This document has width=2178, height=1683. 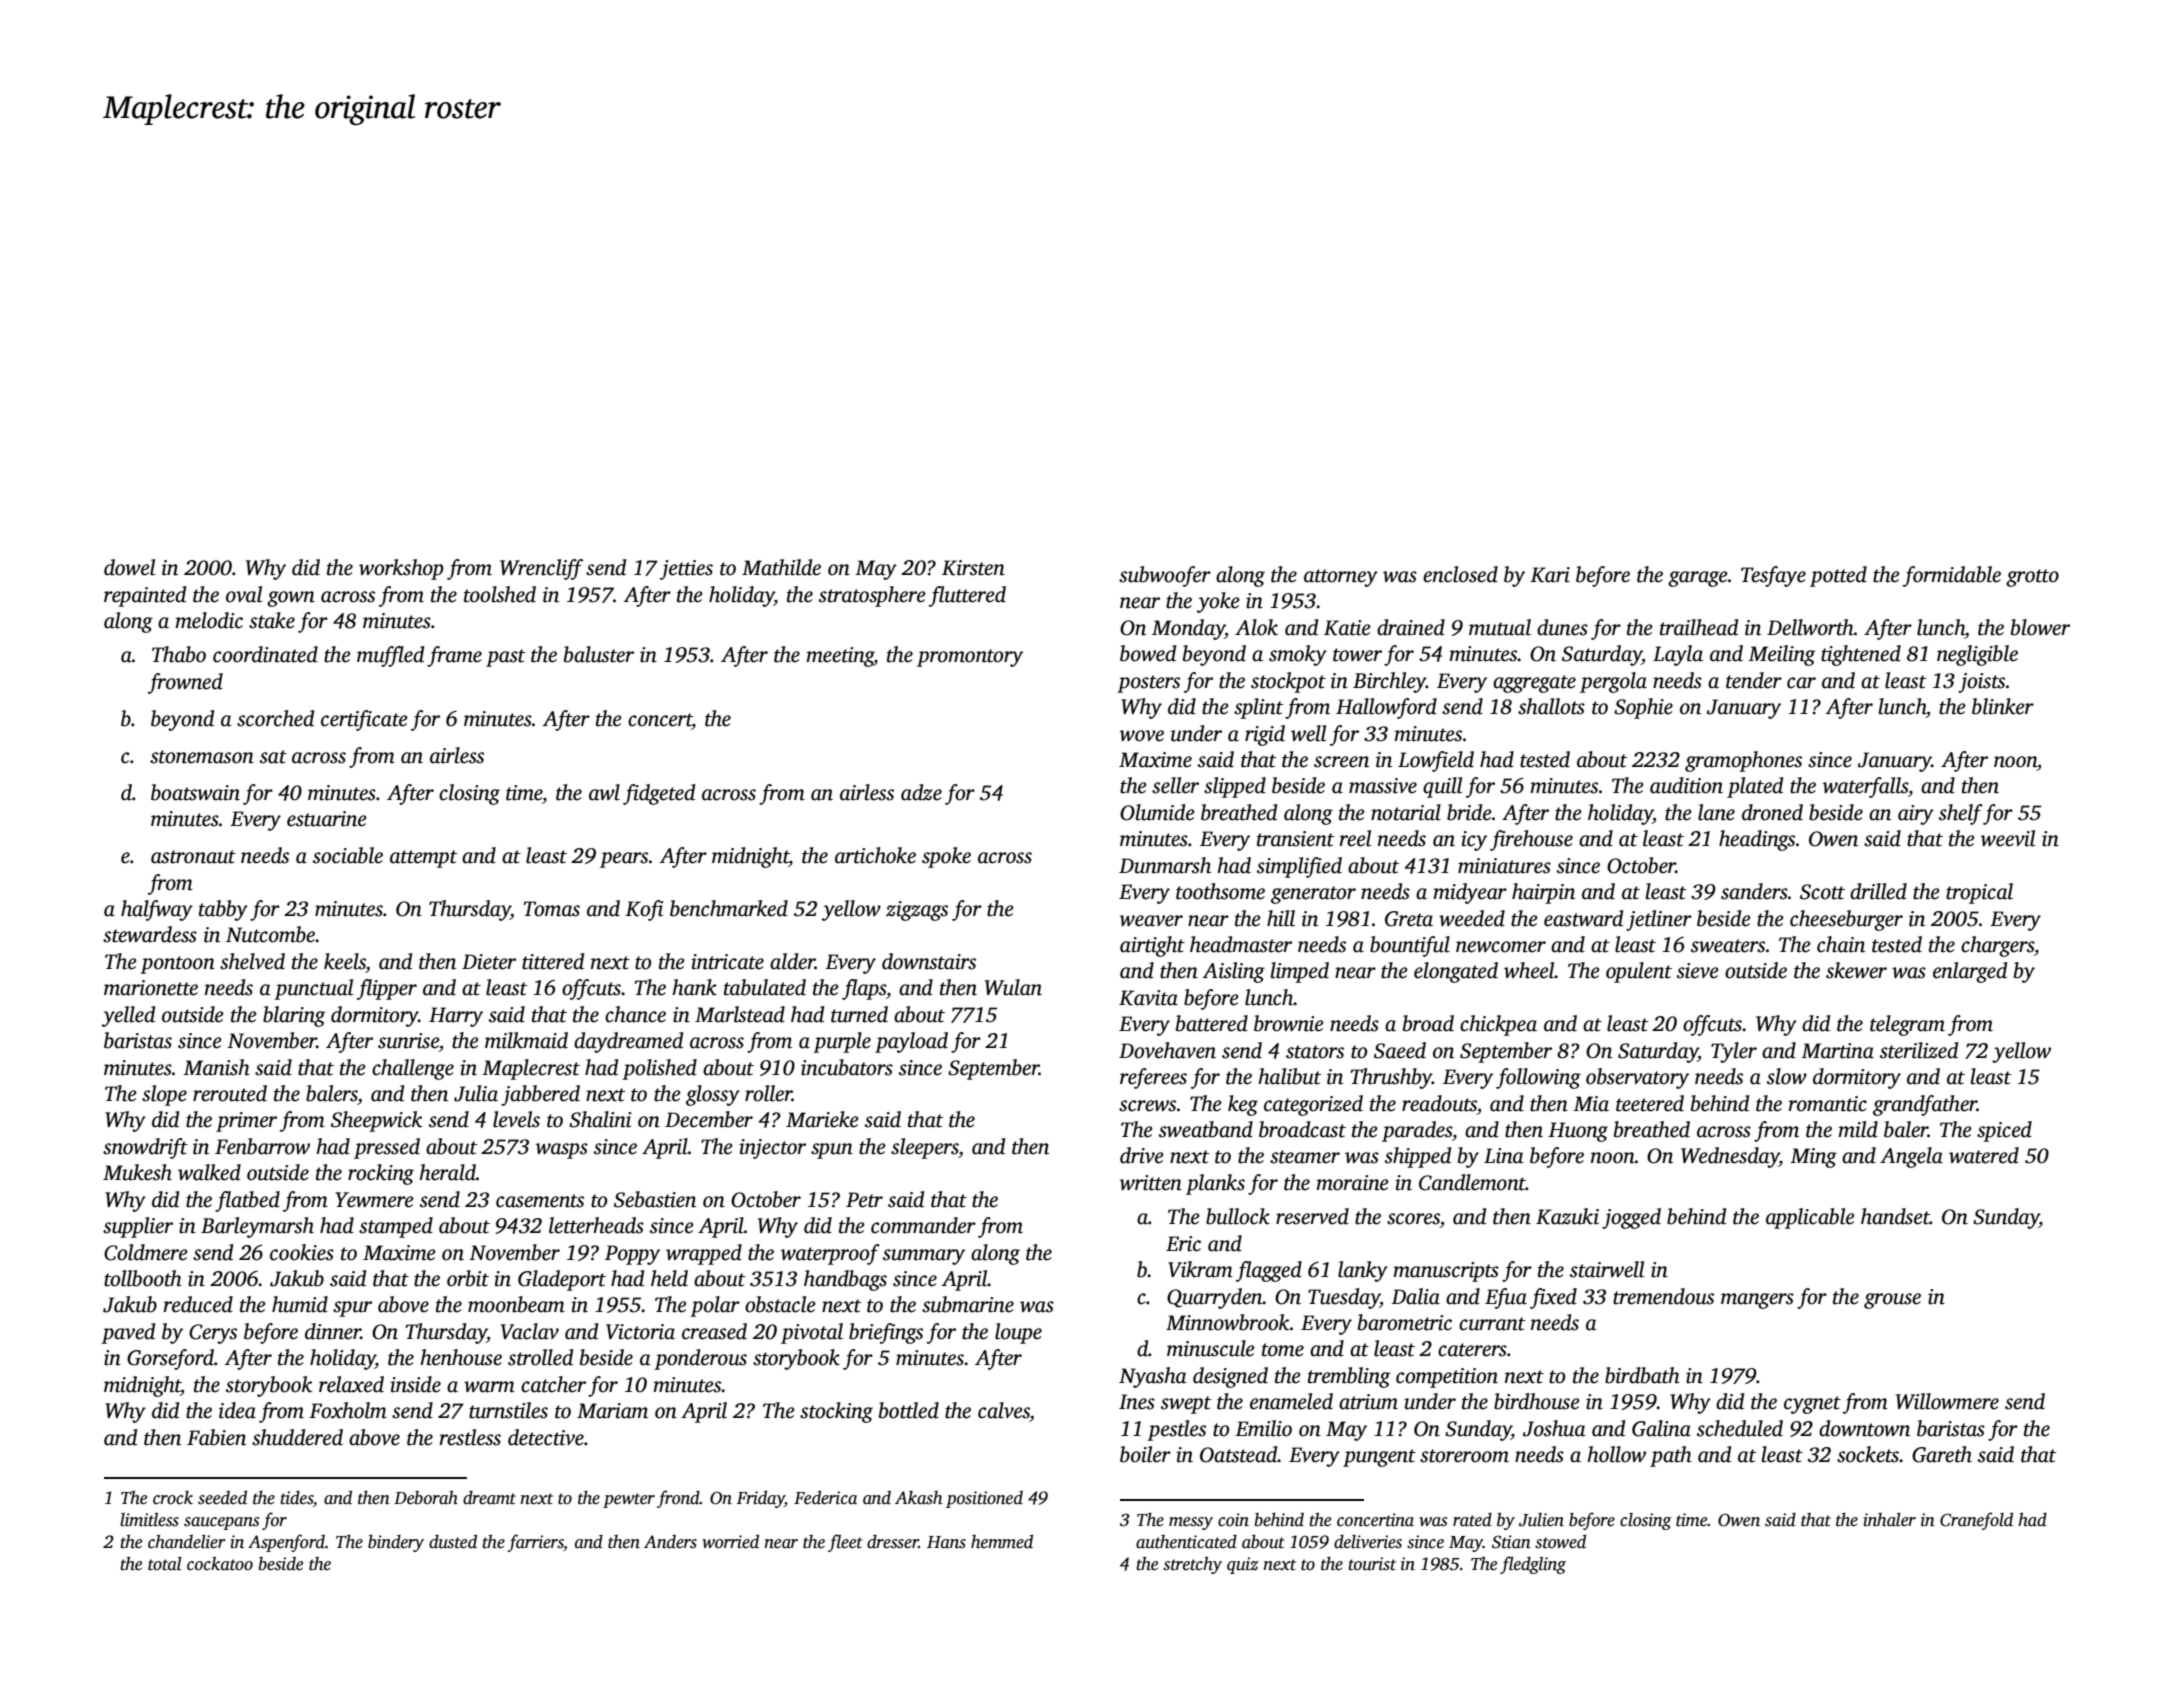 What do you see at coordinates (659, 794) in the document?
I see `fidgeted` at bounding box center [659, 794].
